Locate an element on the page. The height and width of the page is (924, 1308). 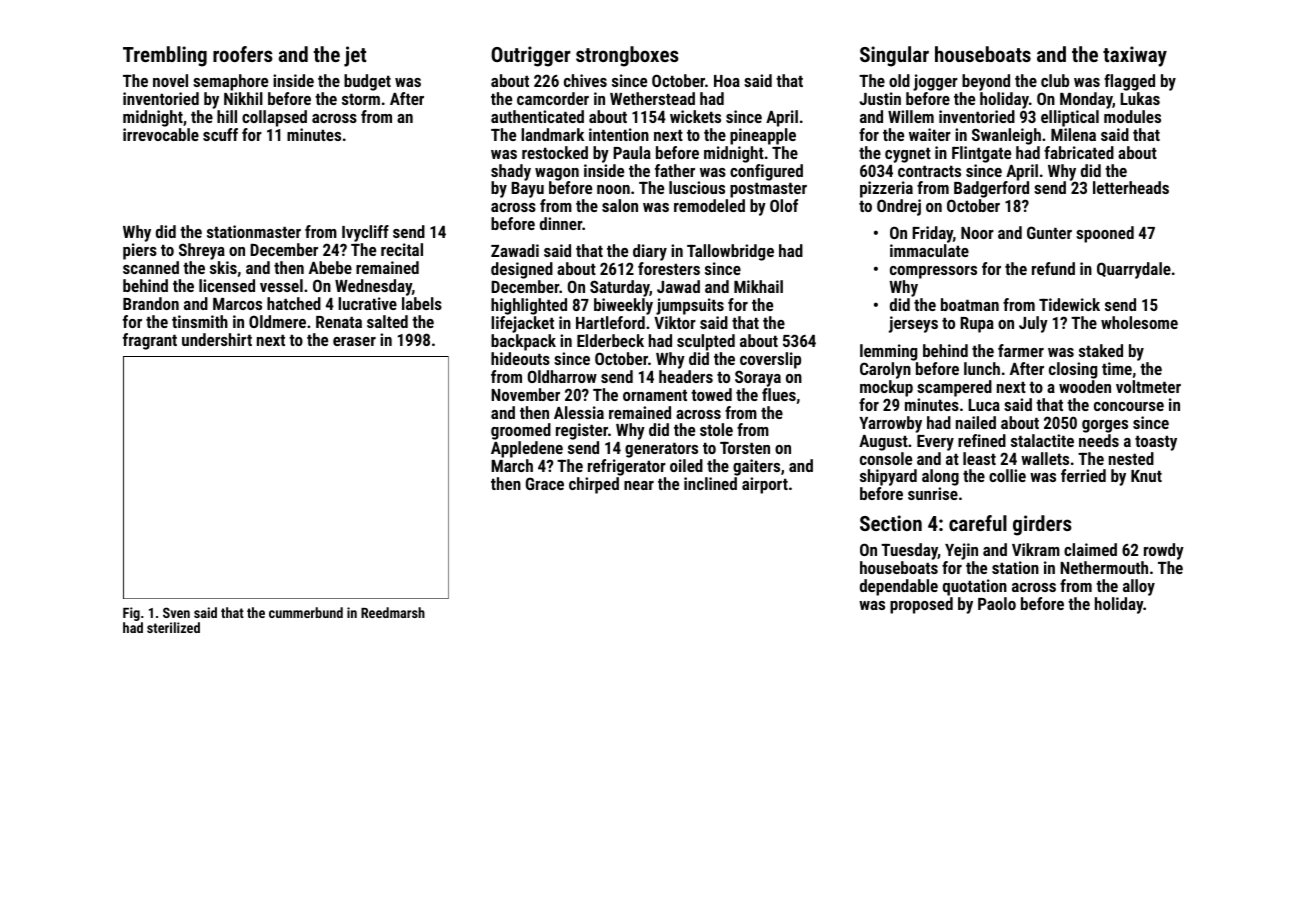
eraser is located at coordinates (354, 341).
